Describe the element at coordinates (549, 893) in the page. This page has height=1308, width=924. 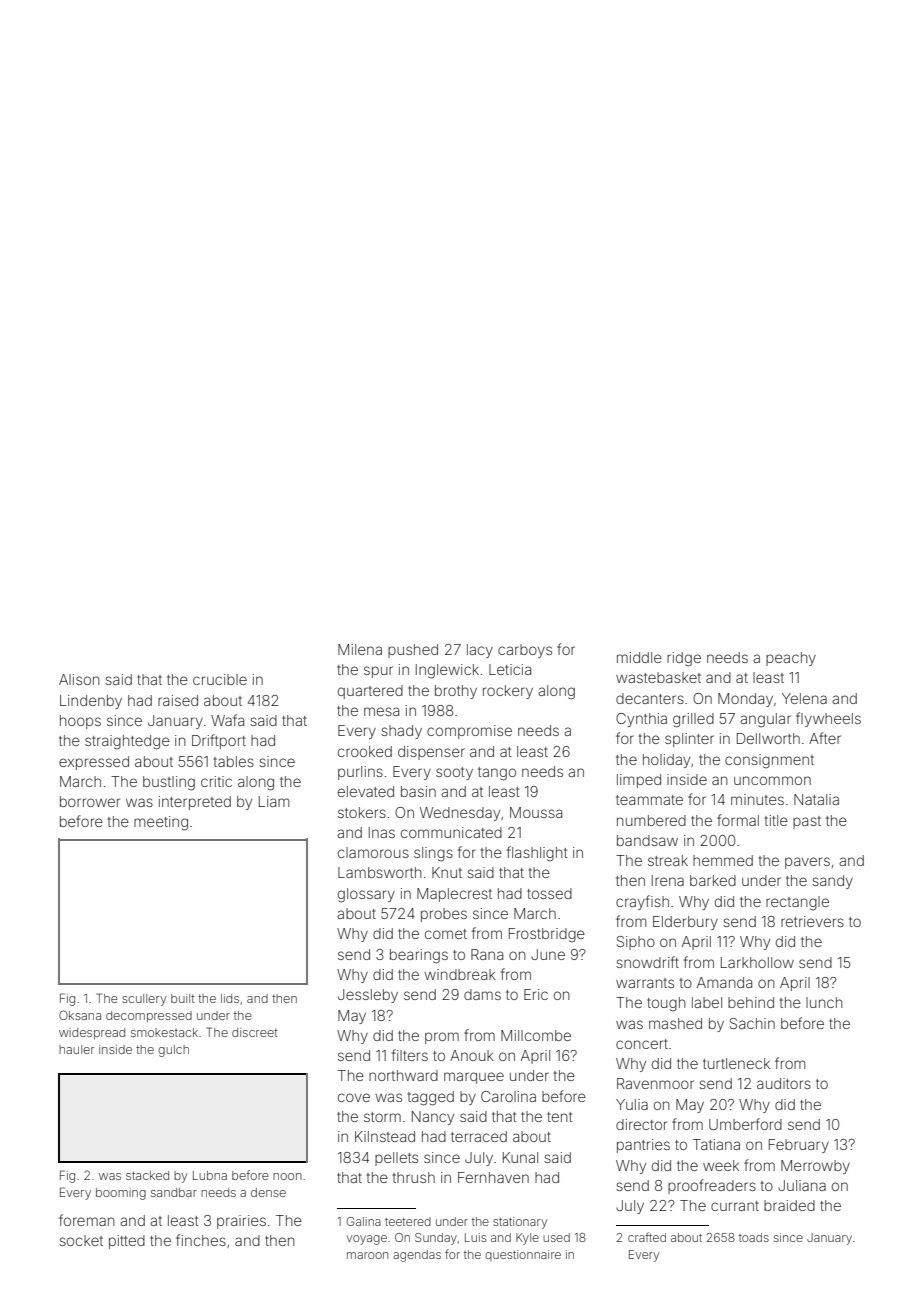
I see `tossed` at that location.
